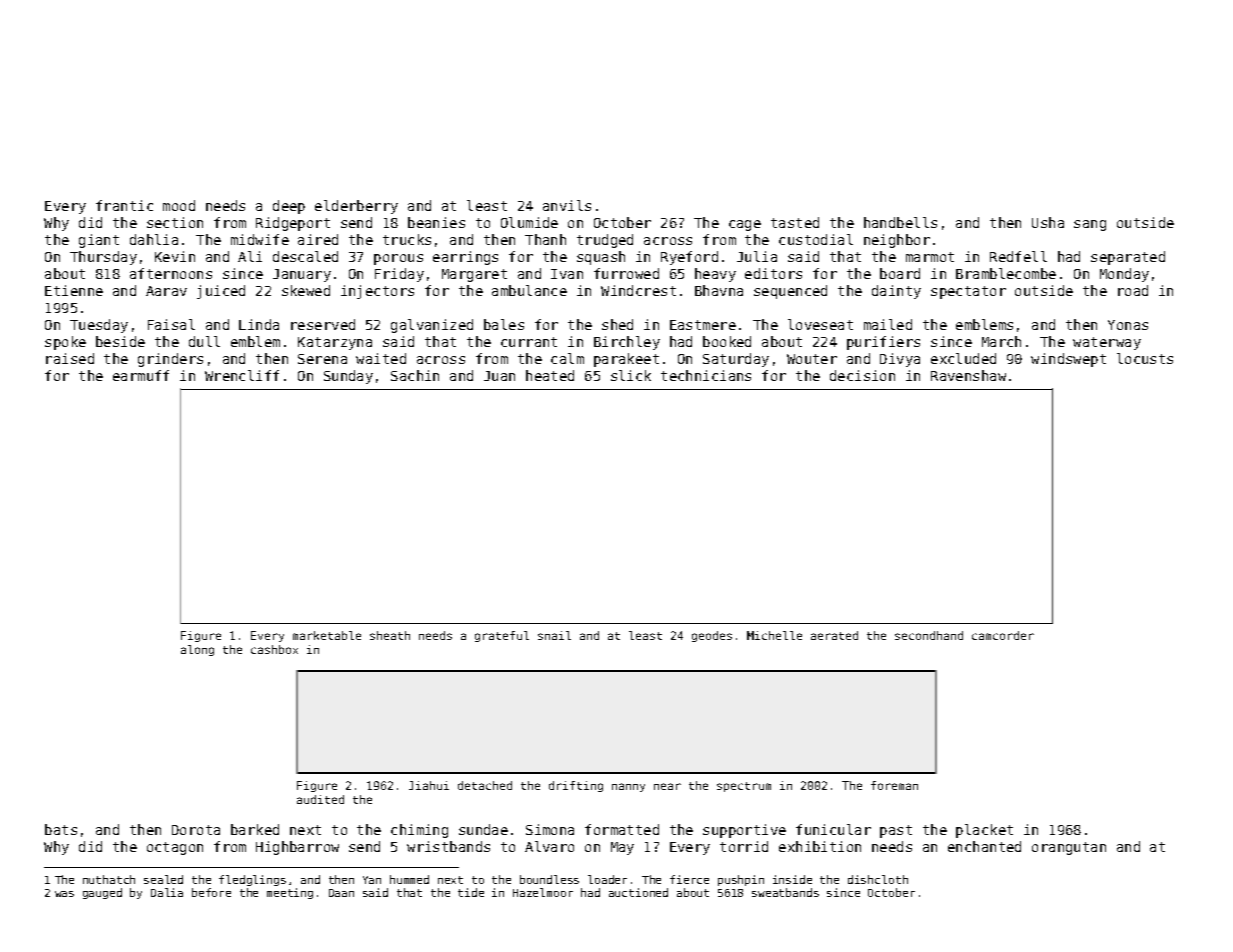 This screenshot has height=952, width=1233. I want to click on camcorder, so click(1003, 635).
